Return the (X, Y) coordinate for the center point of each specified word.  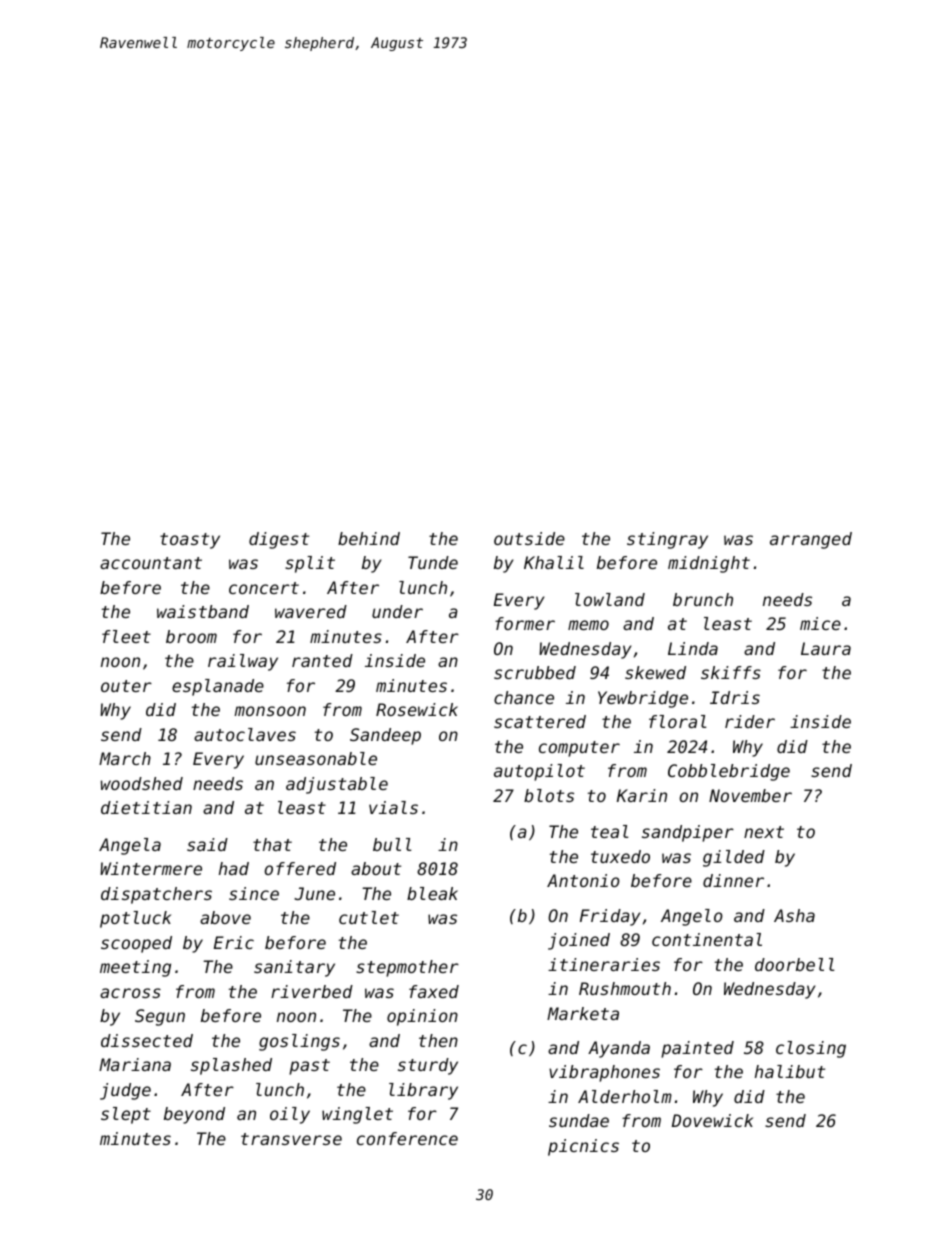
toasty (190, 541)
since (254, 893)
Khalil (554, 562)
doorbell (795, 964)
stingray (667, 540)
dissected (147, 1040)
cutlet (369, 917)
